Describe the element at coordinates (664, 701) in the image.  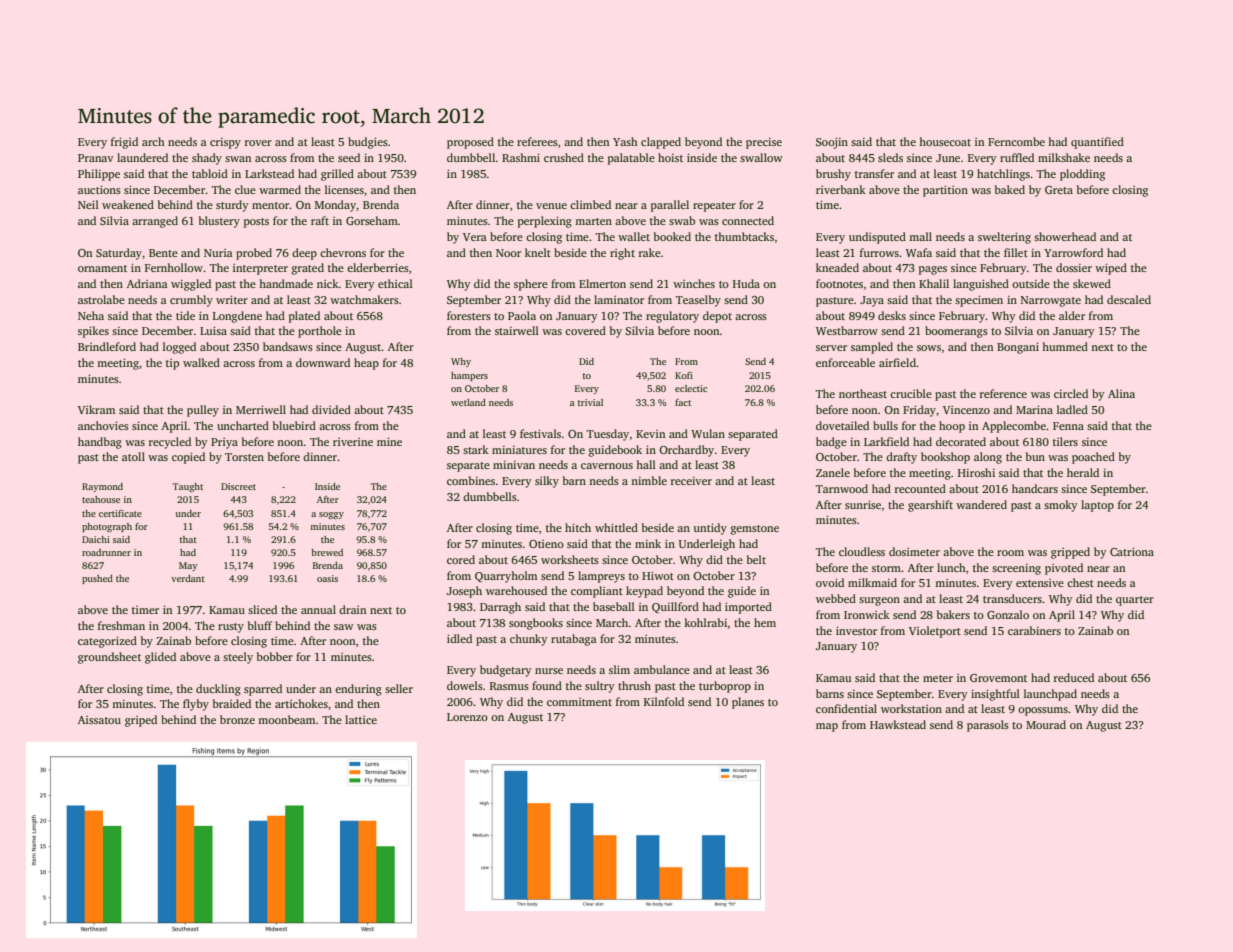
I see `Kilnfold` at that location.
